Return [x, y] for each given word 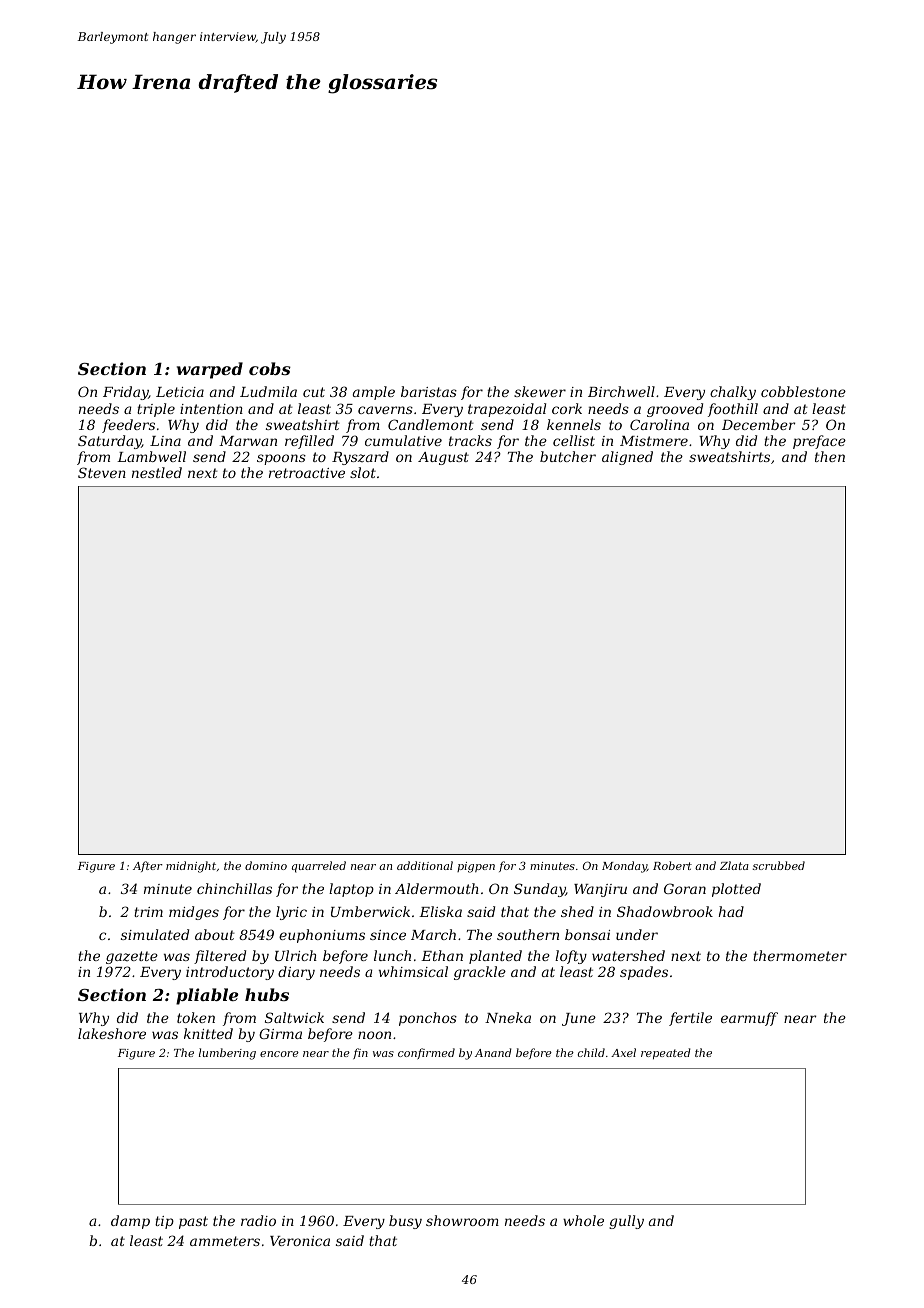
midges [194, 913]
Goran [685, 888]
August [443, 458]
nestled [157, 472]
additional [425, 865]
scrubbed [779, 865]
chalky [733, 393]
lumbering [227, 1054]
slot [363, 472]
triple [156, 410]
